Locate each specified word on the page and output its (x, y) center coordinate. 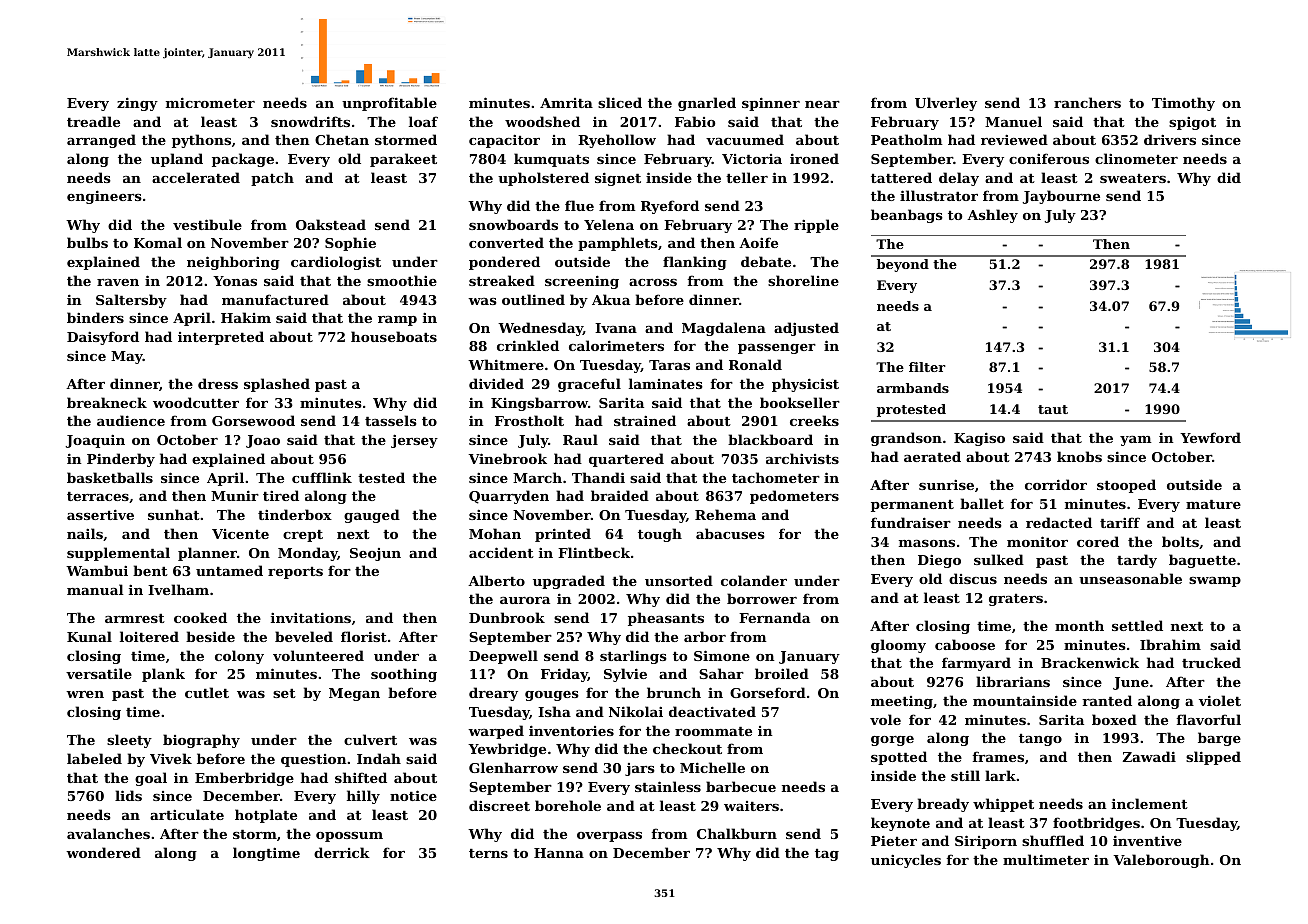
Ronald (755, 364)
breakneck (107, 402)
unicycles (906, 861)
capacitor (504, 141)
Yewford (1210, 437)
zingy (137, 104)
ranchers (1087, 102)
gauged (372, 516)
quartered (626, 460)
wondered (103, 852)
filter (927, 367)
